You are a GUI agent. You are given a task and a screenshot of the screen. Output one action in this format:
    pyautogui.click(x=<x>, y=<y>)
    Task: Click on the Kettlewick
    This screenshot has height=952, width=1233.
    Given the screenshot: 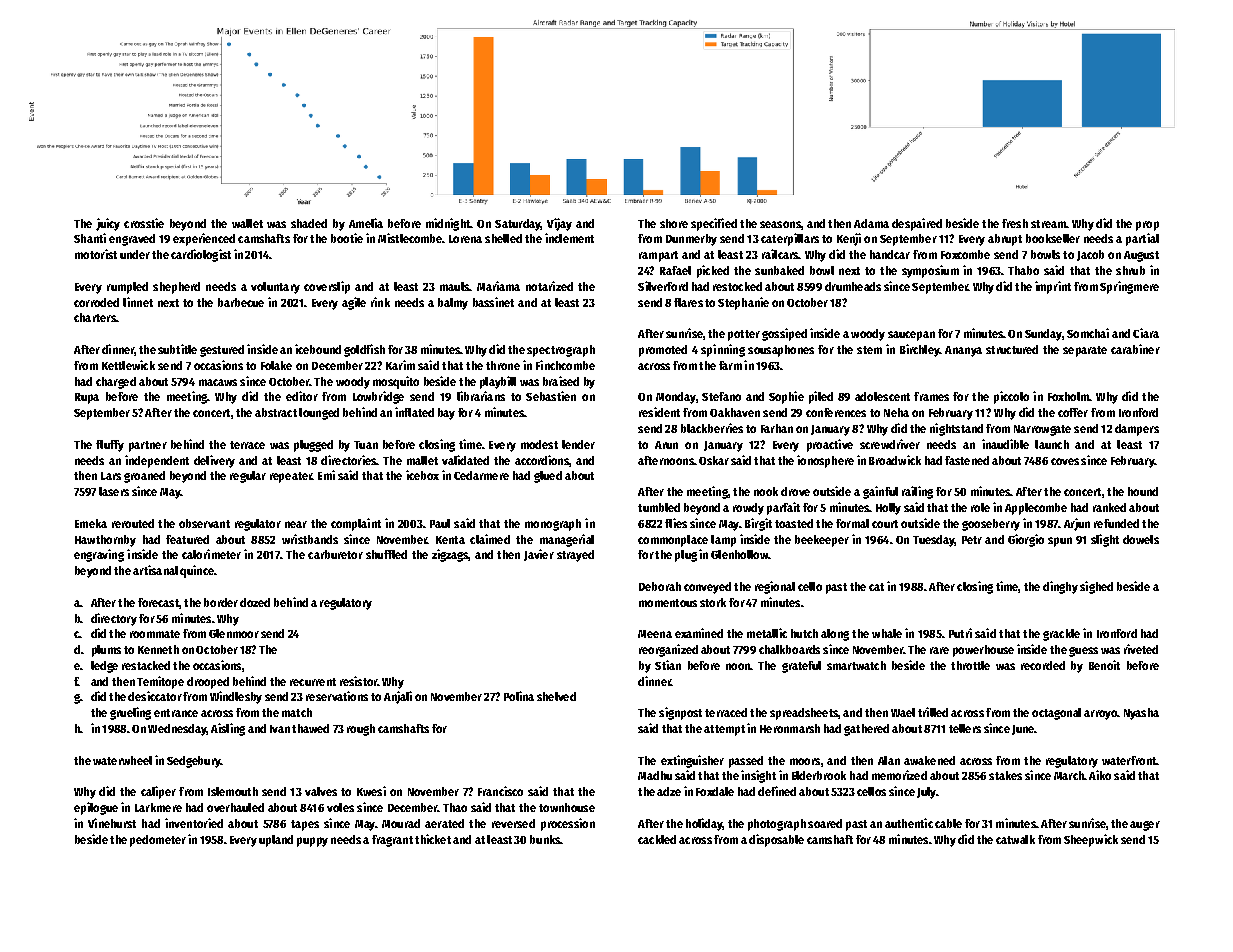 What is the action you would take?
    pyautogui.click(x=128, y=365)
